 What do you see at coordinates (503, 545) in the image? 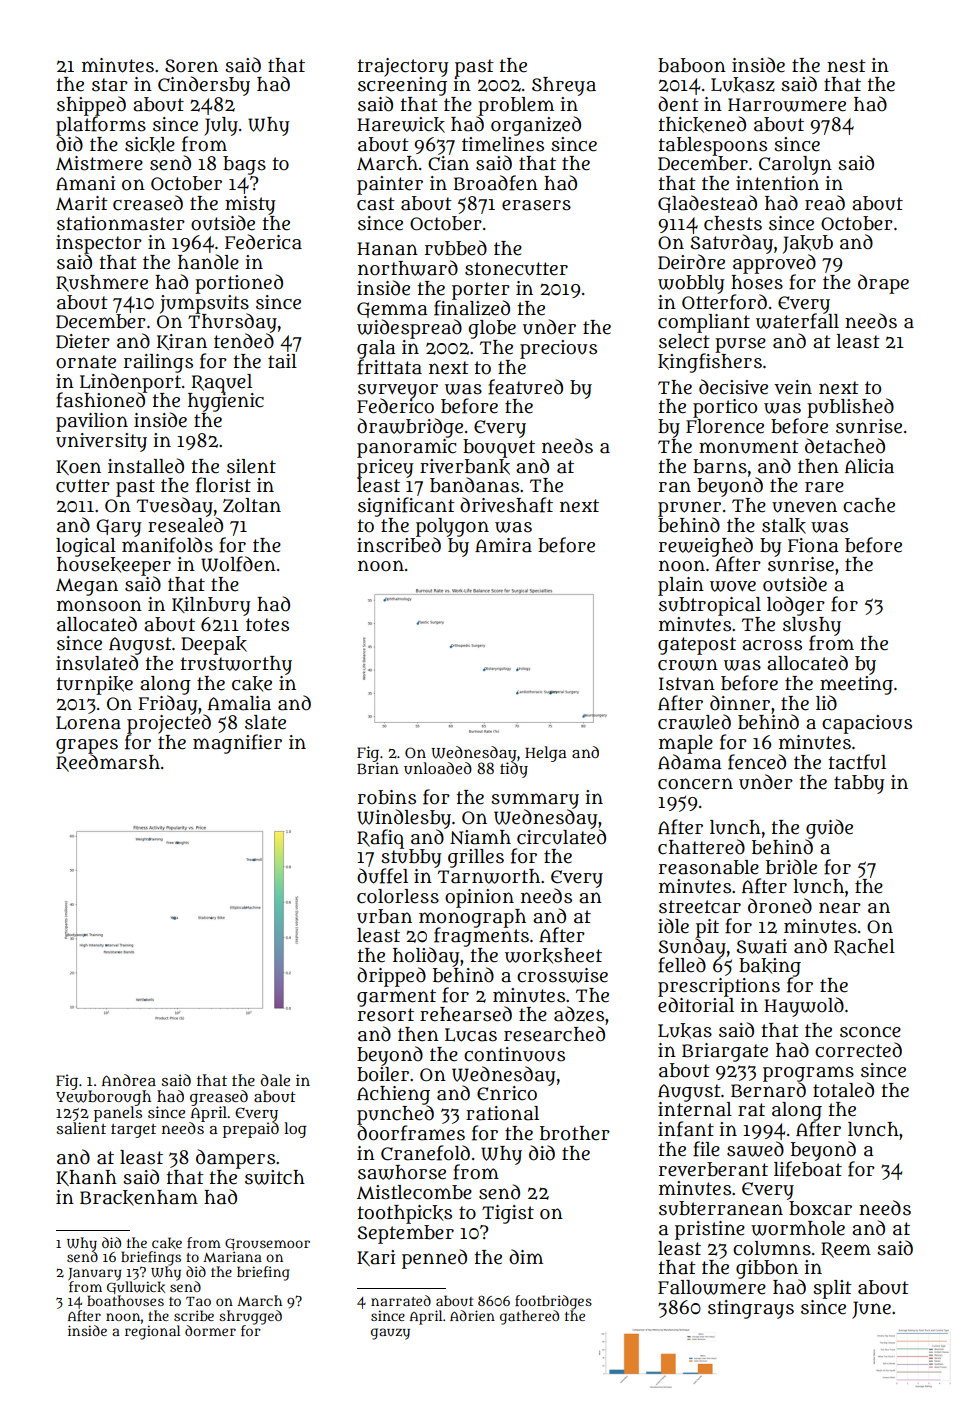
I see `Amira` at bounding box center [503, 545].
